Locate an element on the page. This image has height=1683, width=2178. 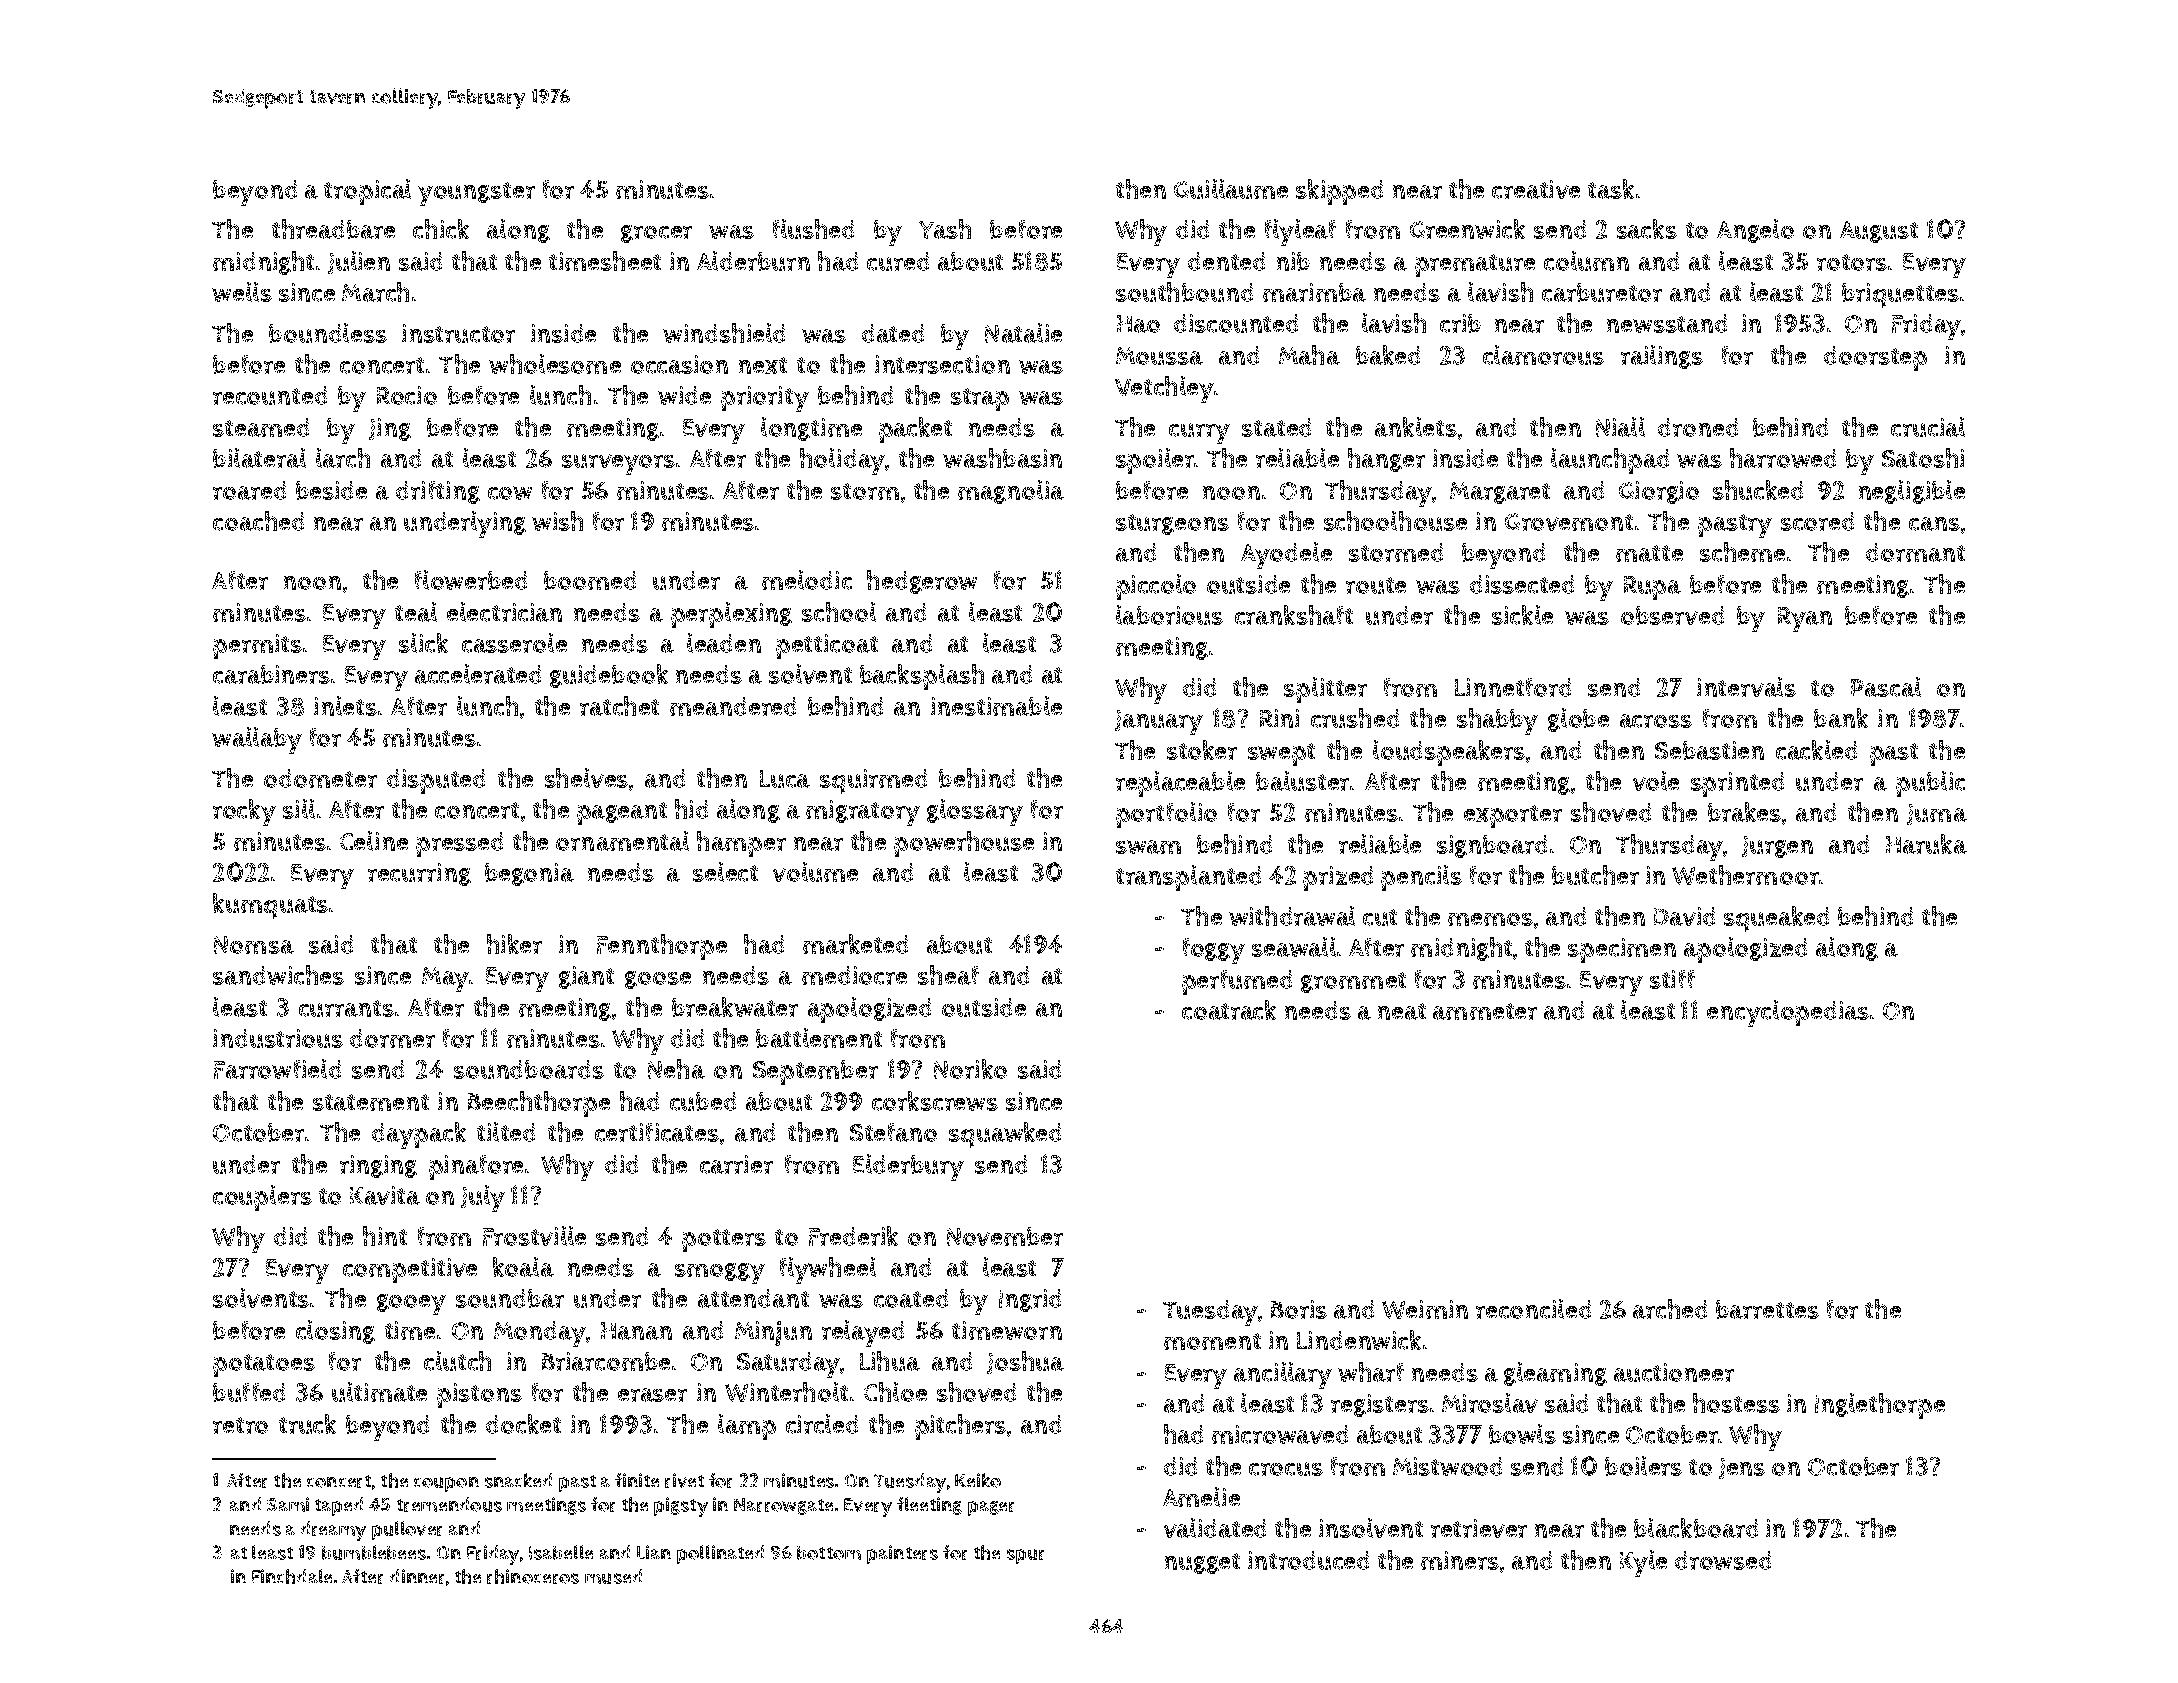
squawked is located at coordinates (1005, 1135).
